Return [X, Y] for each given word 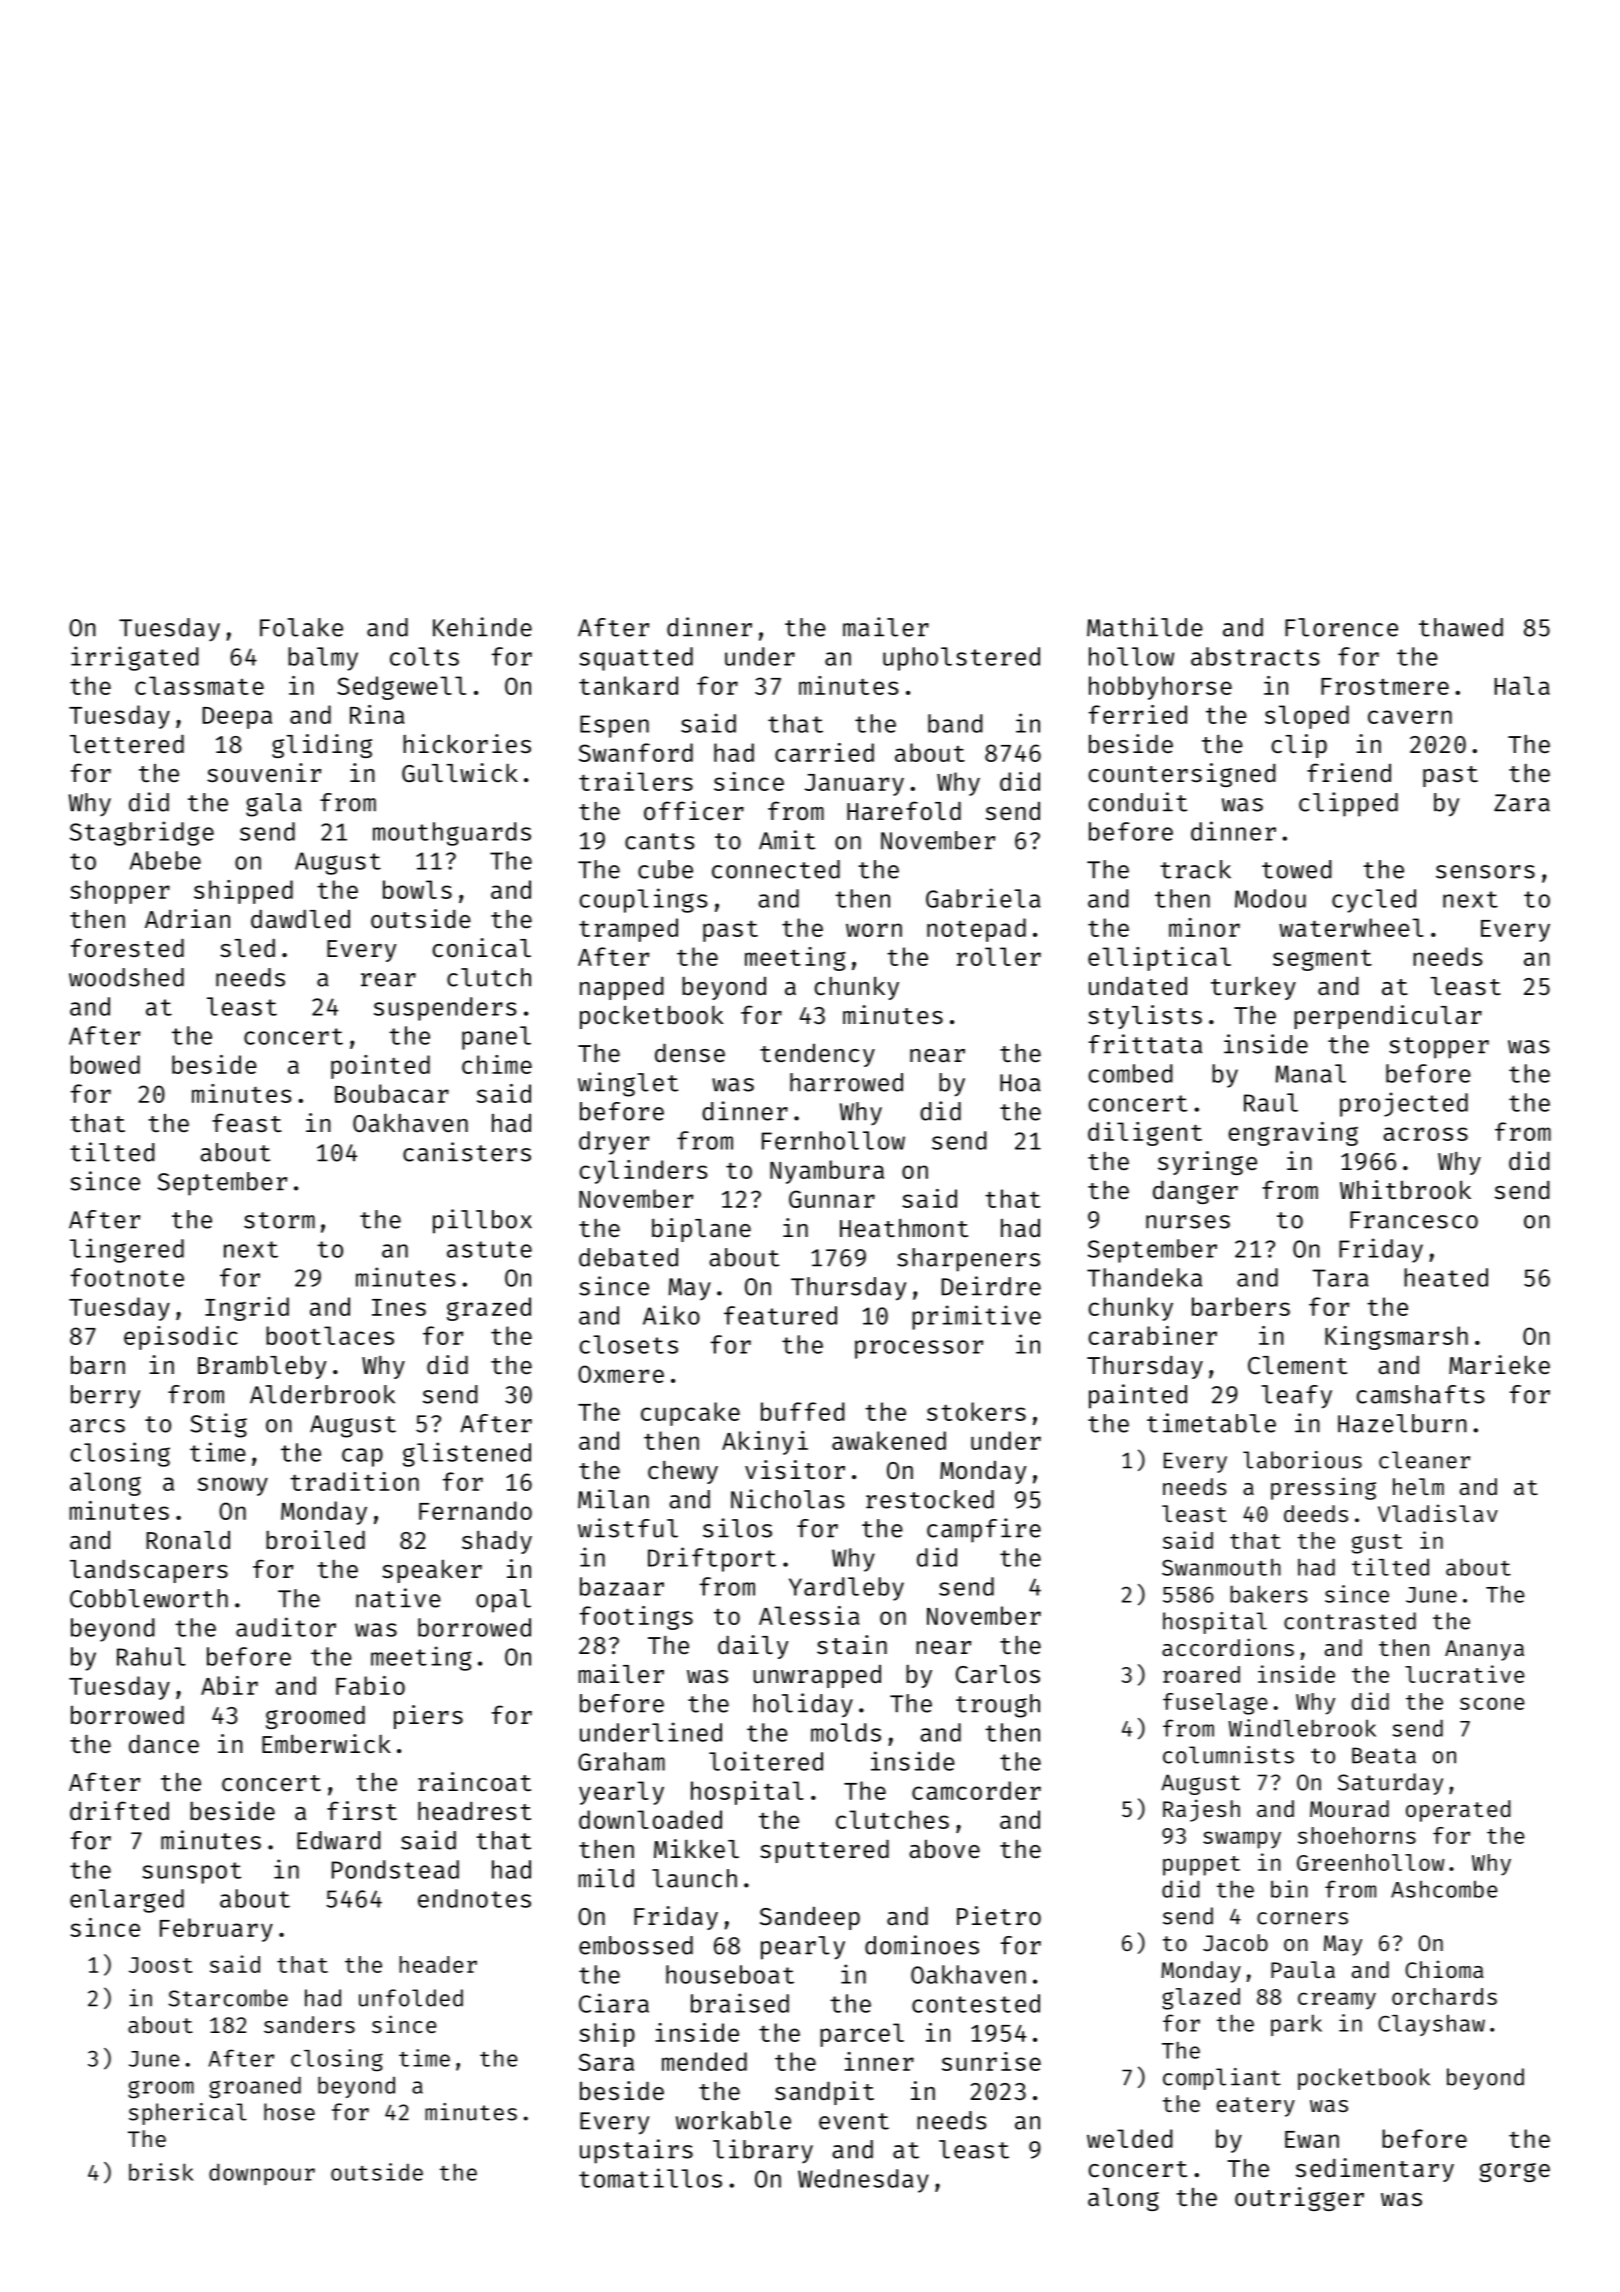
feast [247, 1122]
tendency [817, 1055]
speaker [432, 1571]
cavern [1410, 717]
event [854, 2121]
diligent [1145, 1134]
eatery [1256, 2107]
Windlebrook [1302, 1728]
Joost [161, 1965]
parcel [862, 2035]
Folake [301, 627]
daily [753, 1647]
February [216, 1930]
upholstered [961, 659]
